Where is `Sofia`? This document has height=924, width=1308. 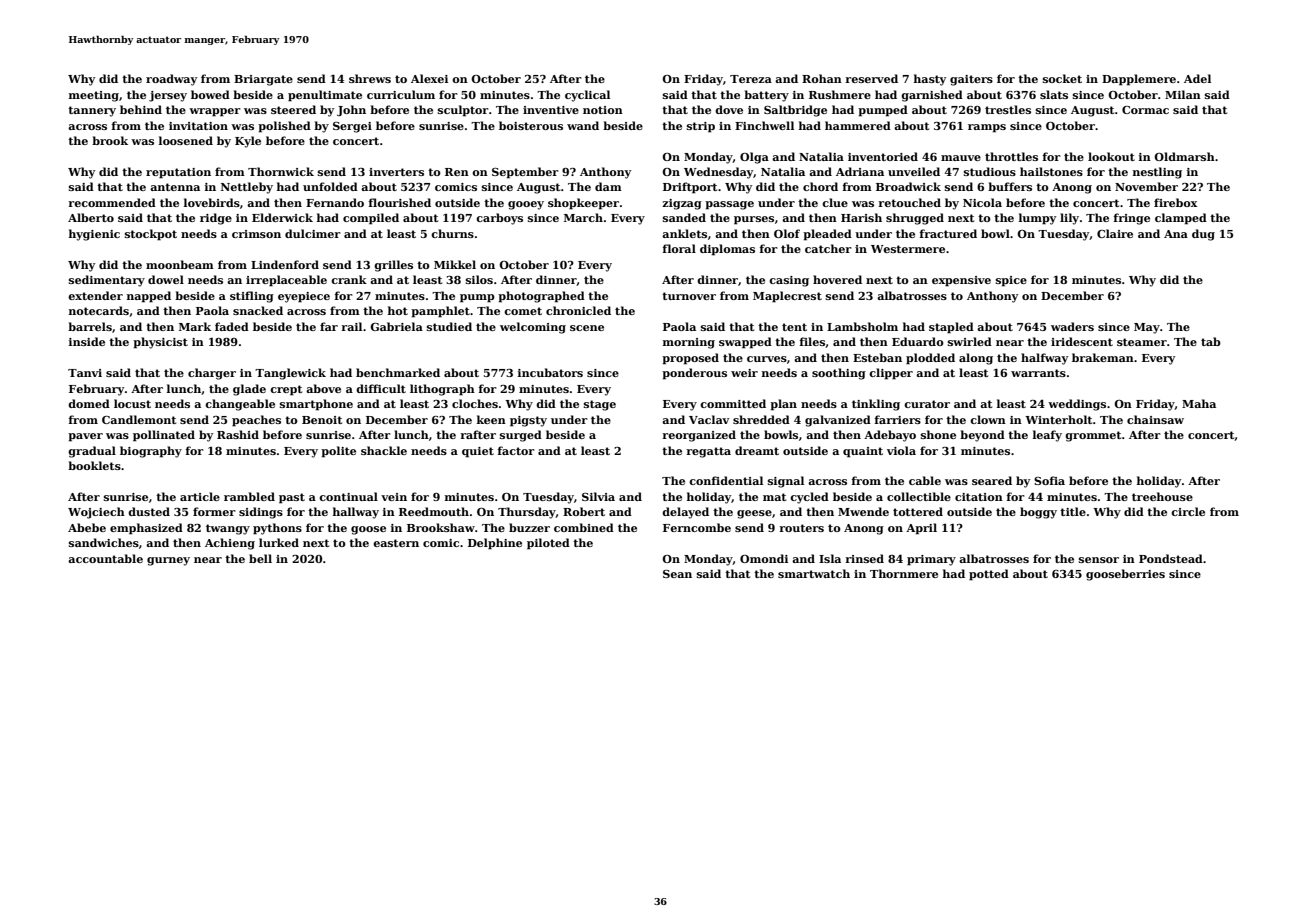
Sofia is located at coordinates (1049, 480).
